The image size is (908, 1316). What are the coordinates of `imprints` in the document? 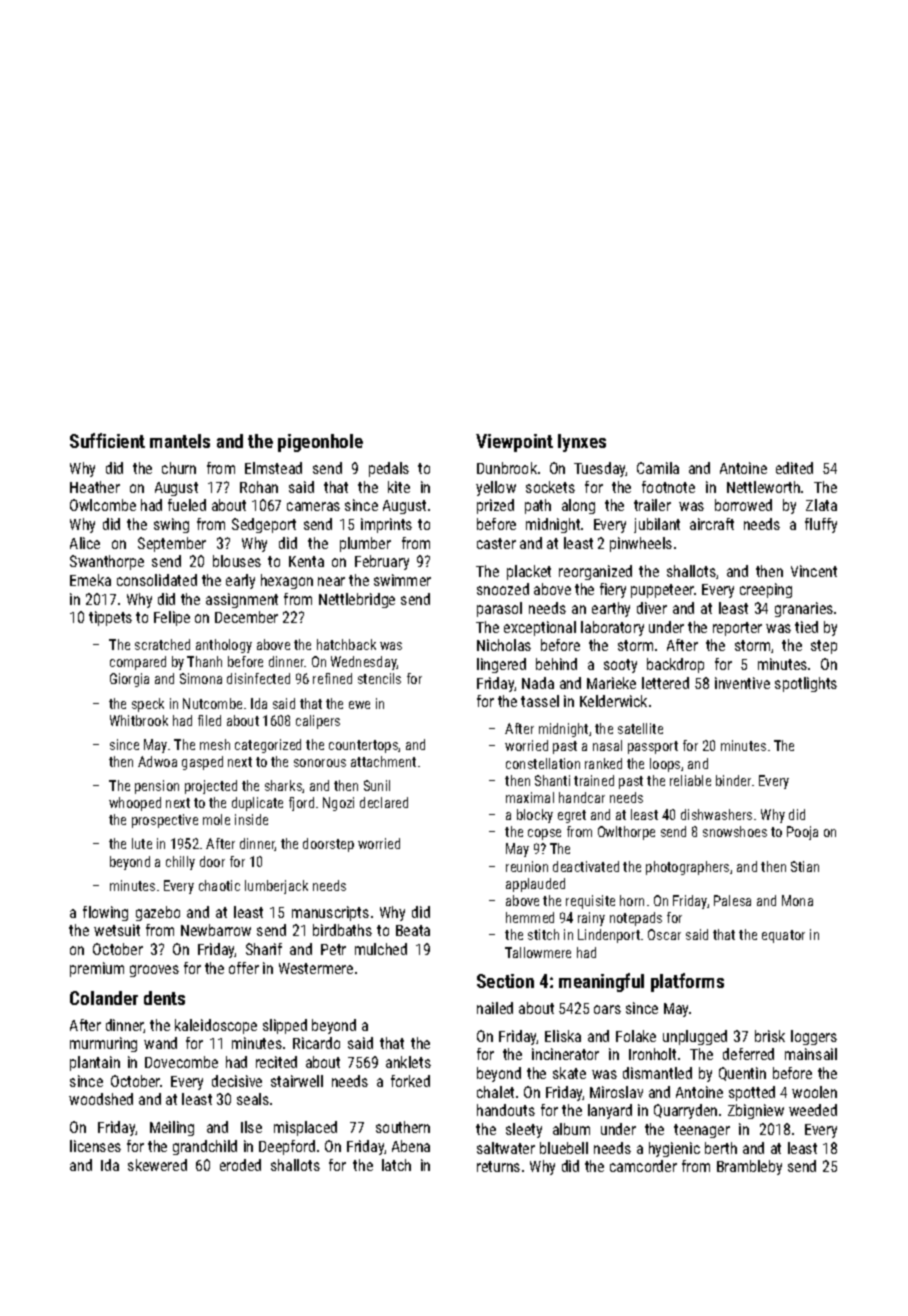 It's located at (386, 525).
